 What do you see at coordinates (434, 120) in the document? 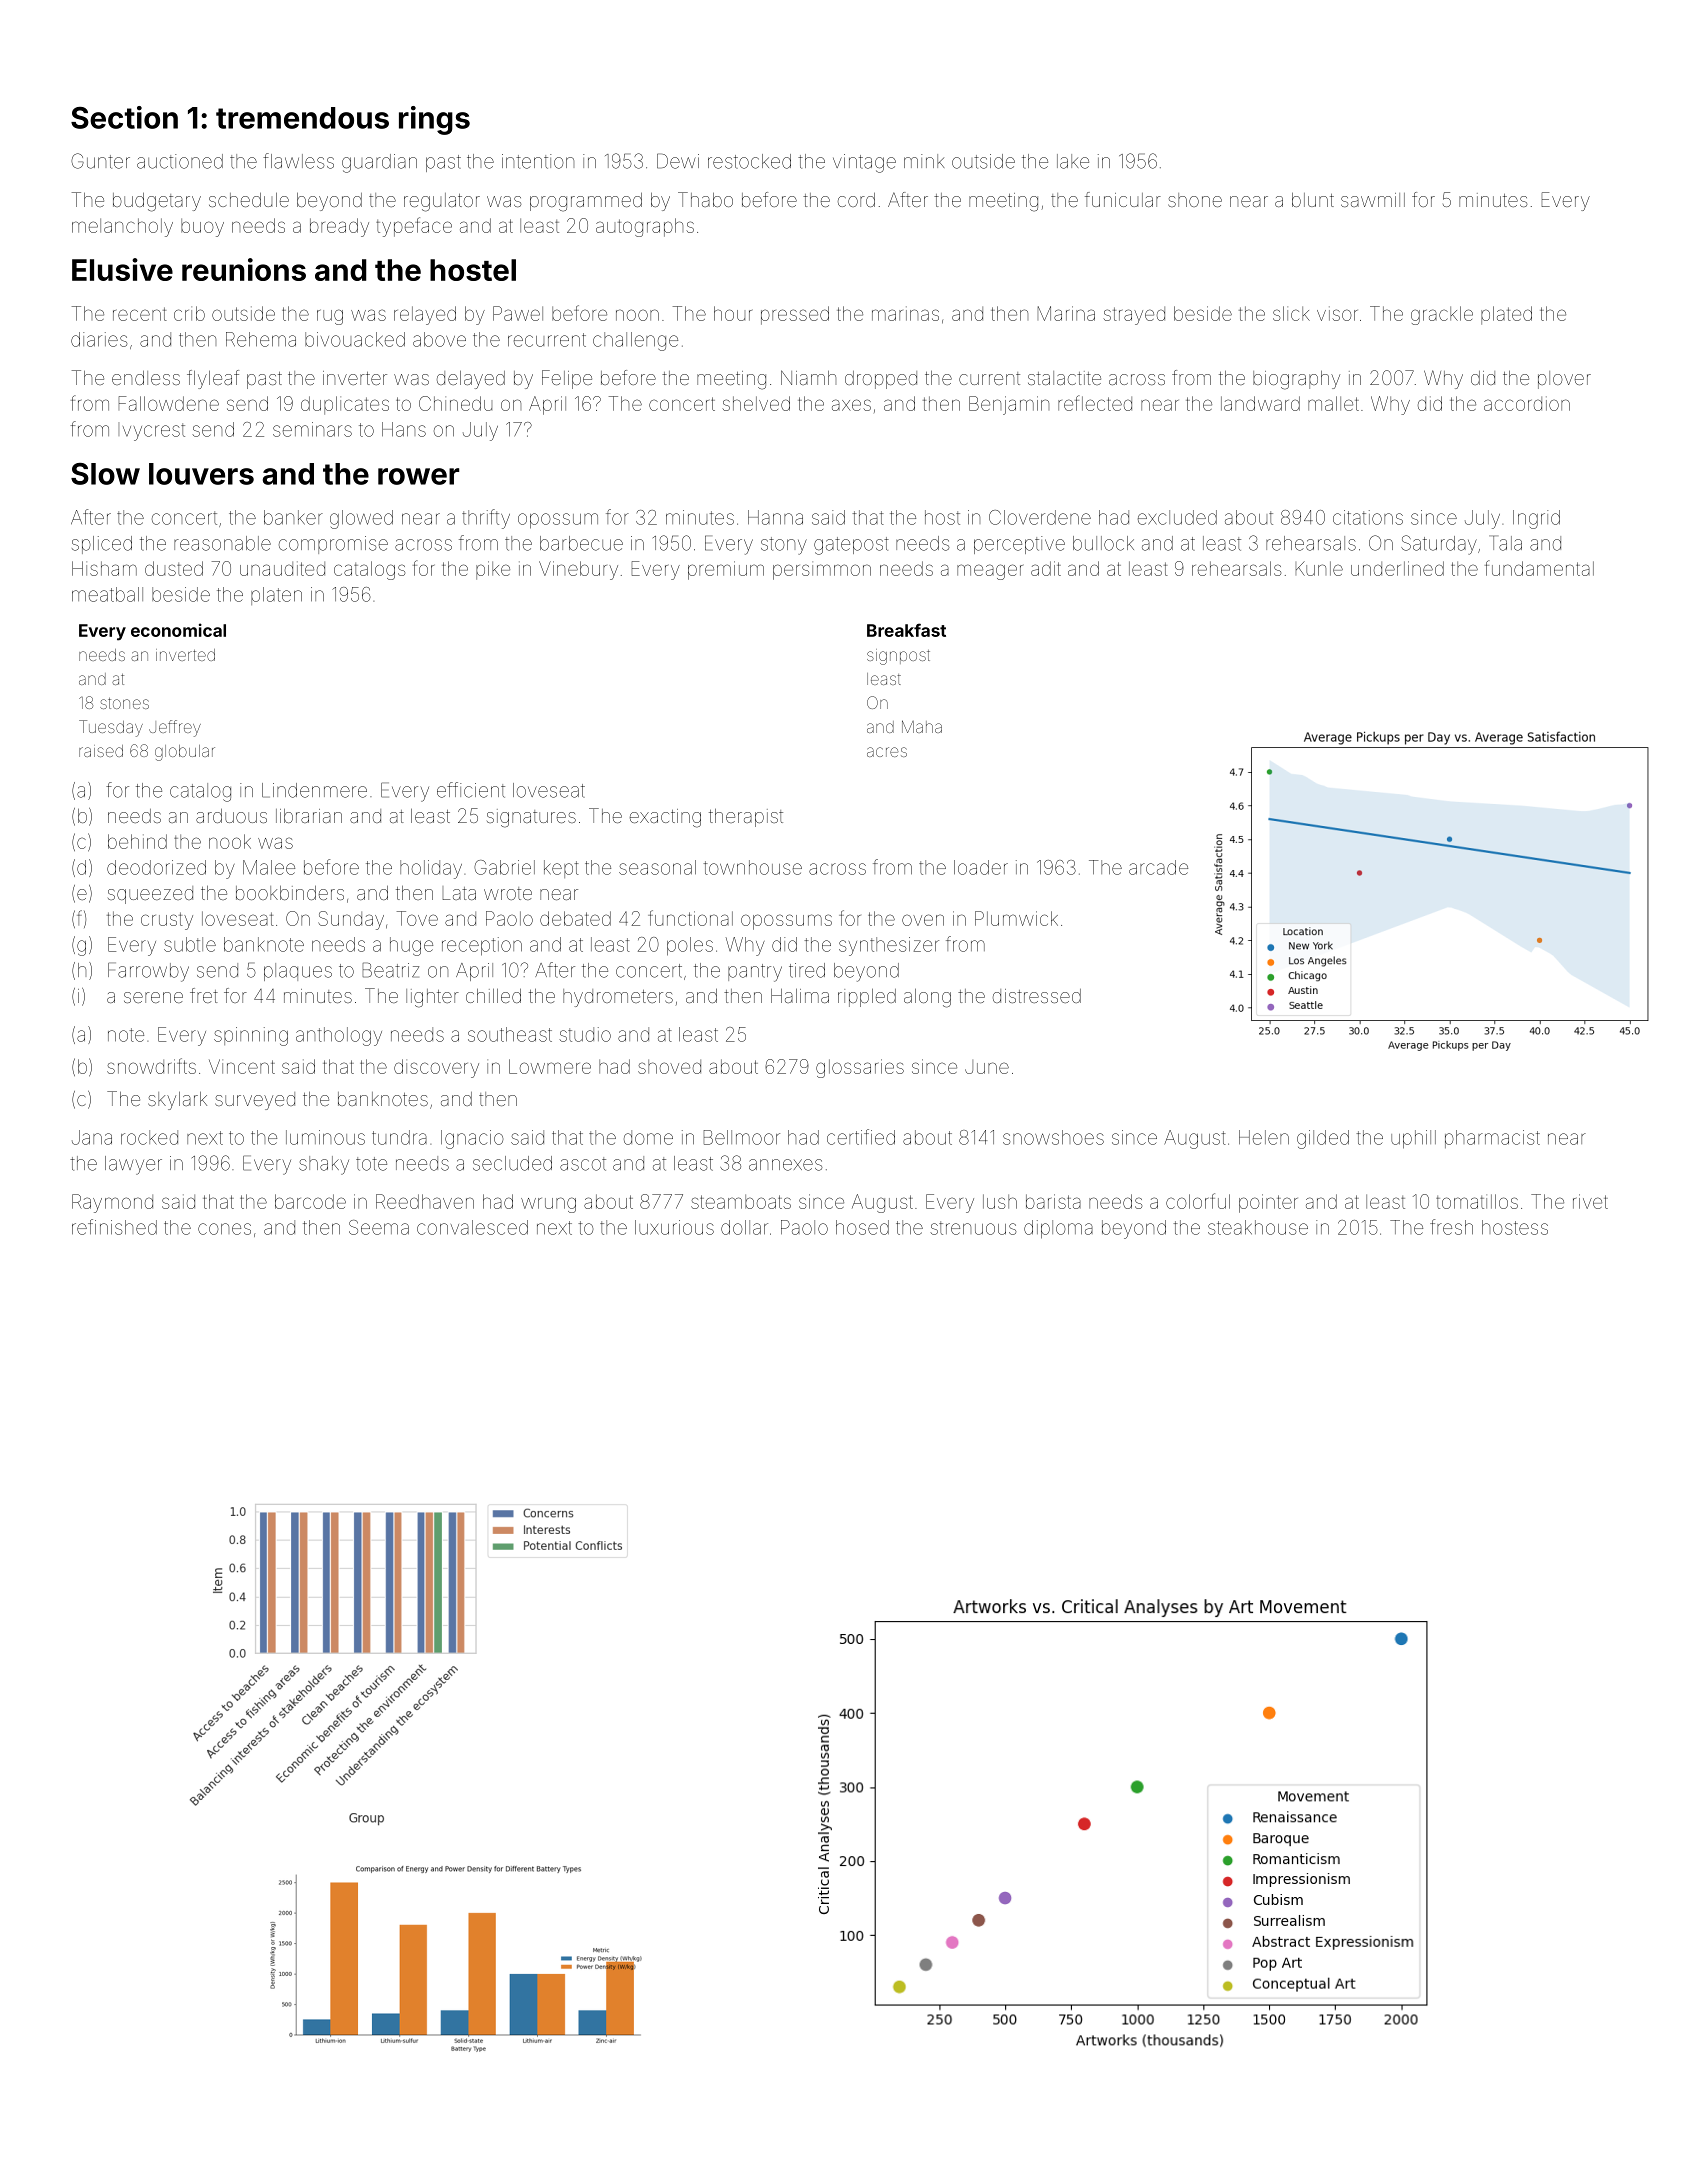
I see `rings` at bounding box center [434, 120].
